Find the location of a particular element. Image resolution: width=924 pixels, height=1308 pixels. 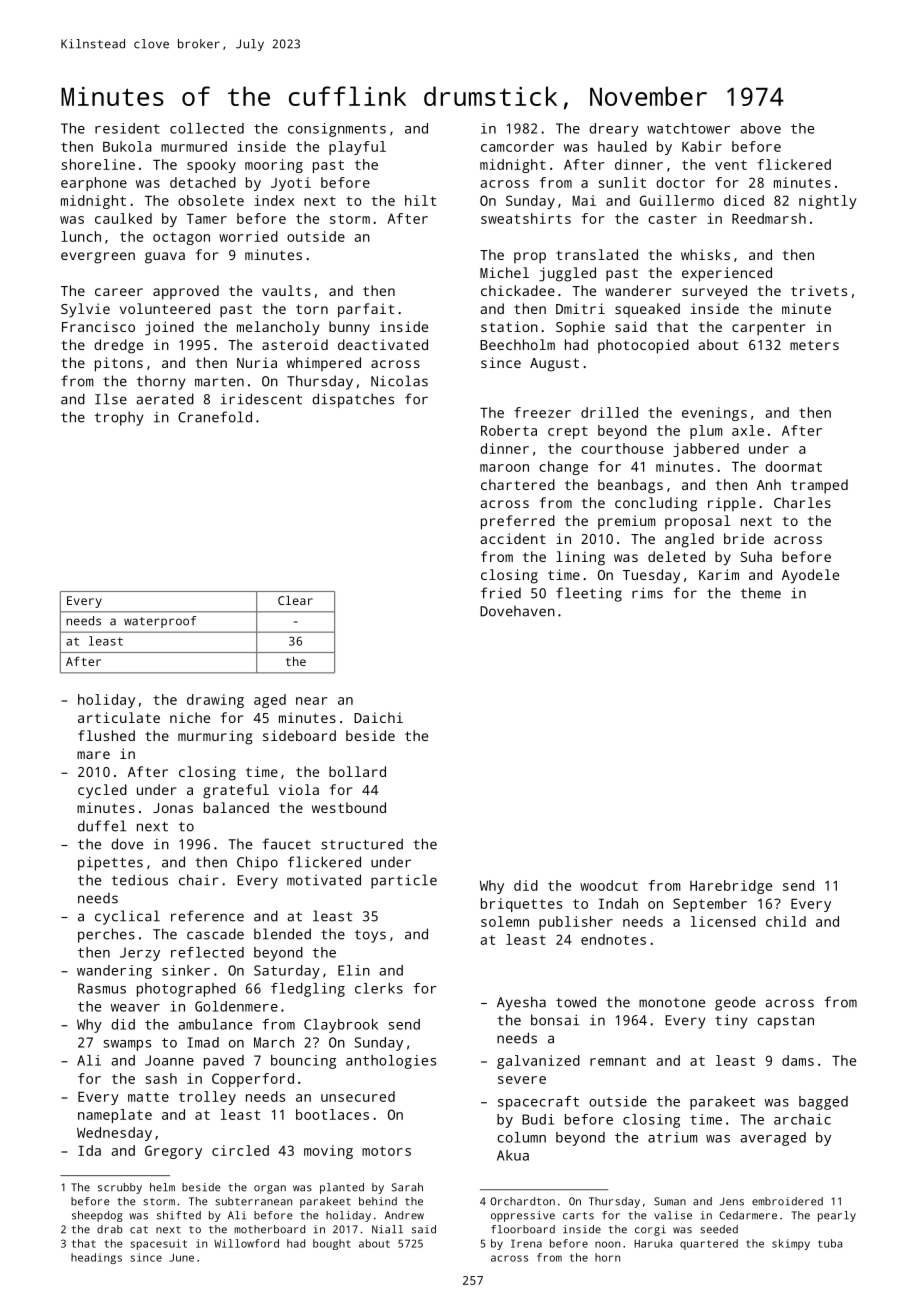

matte is located at coordinates (148, 1097).
